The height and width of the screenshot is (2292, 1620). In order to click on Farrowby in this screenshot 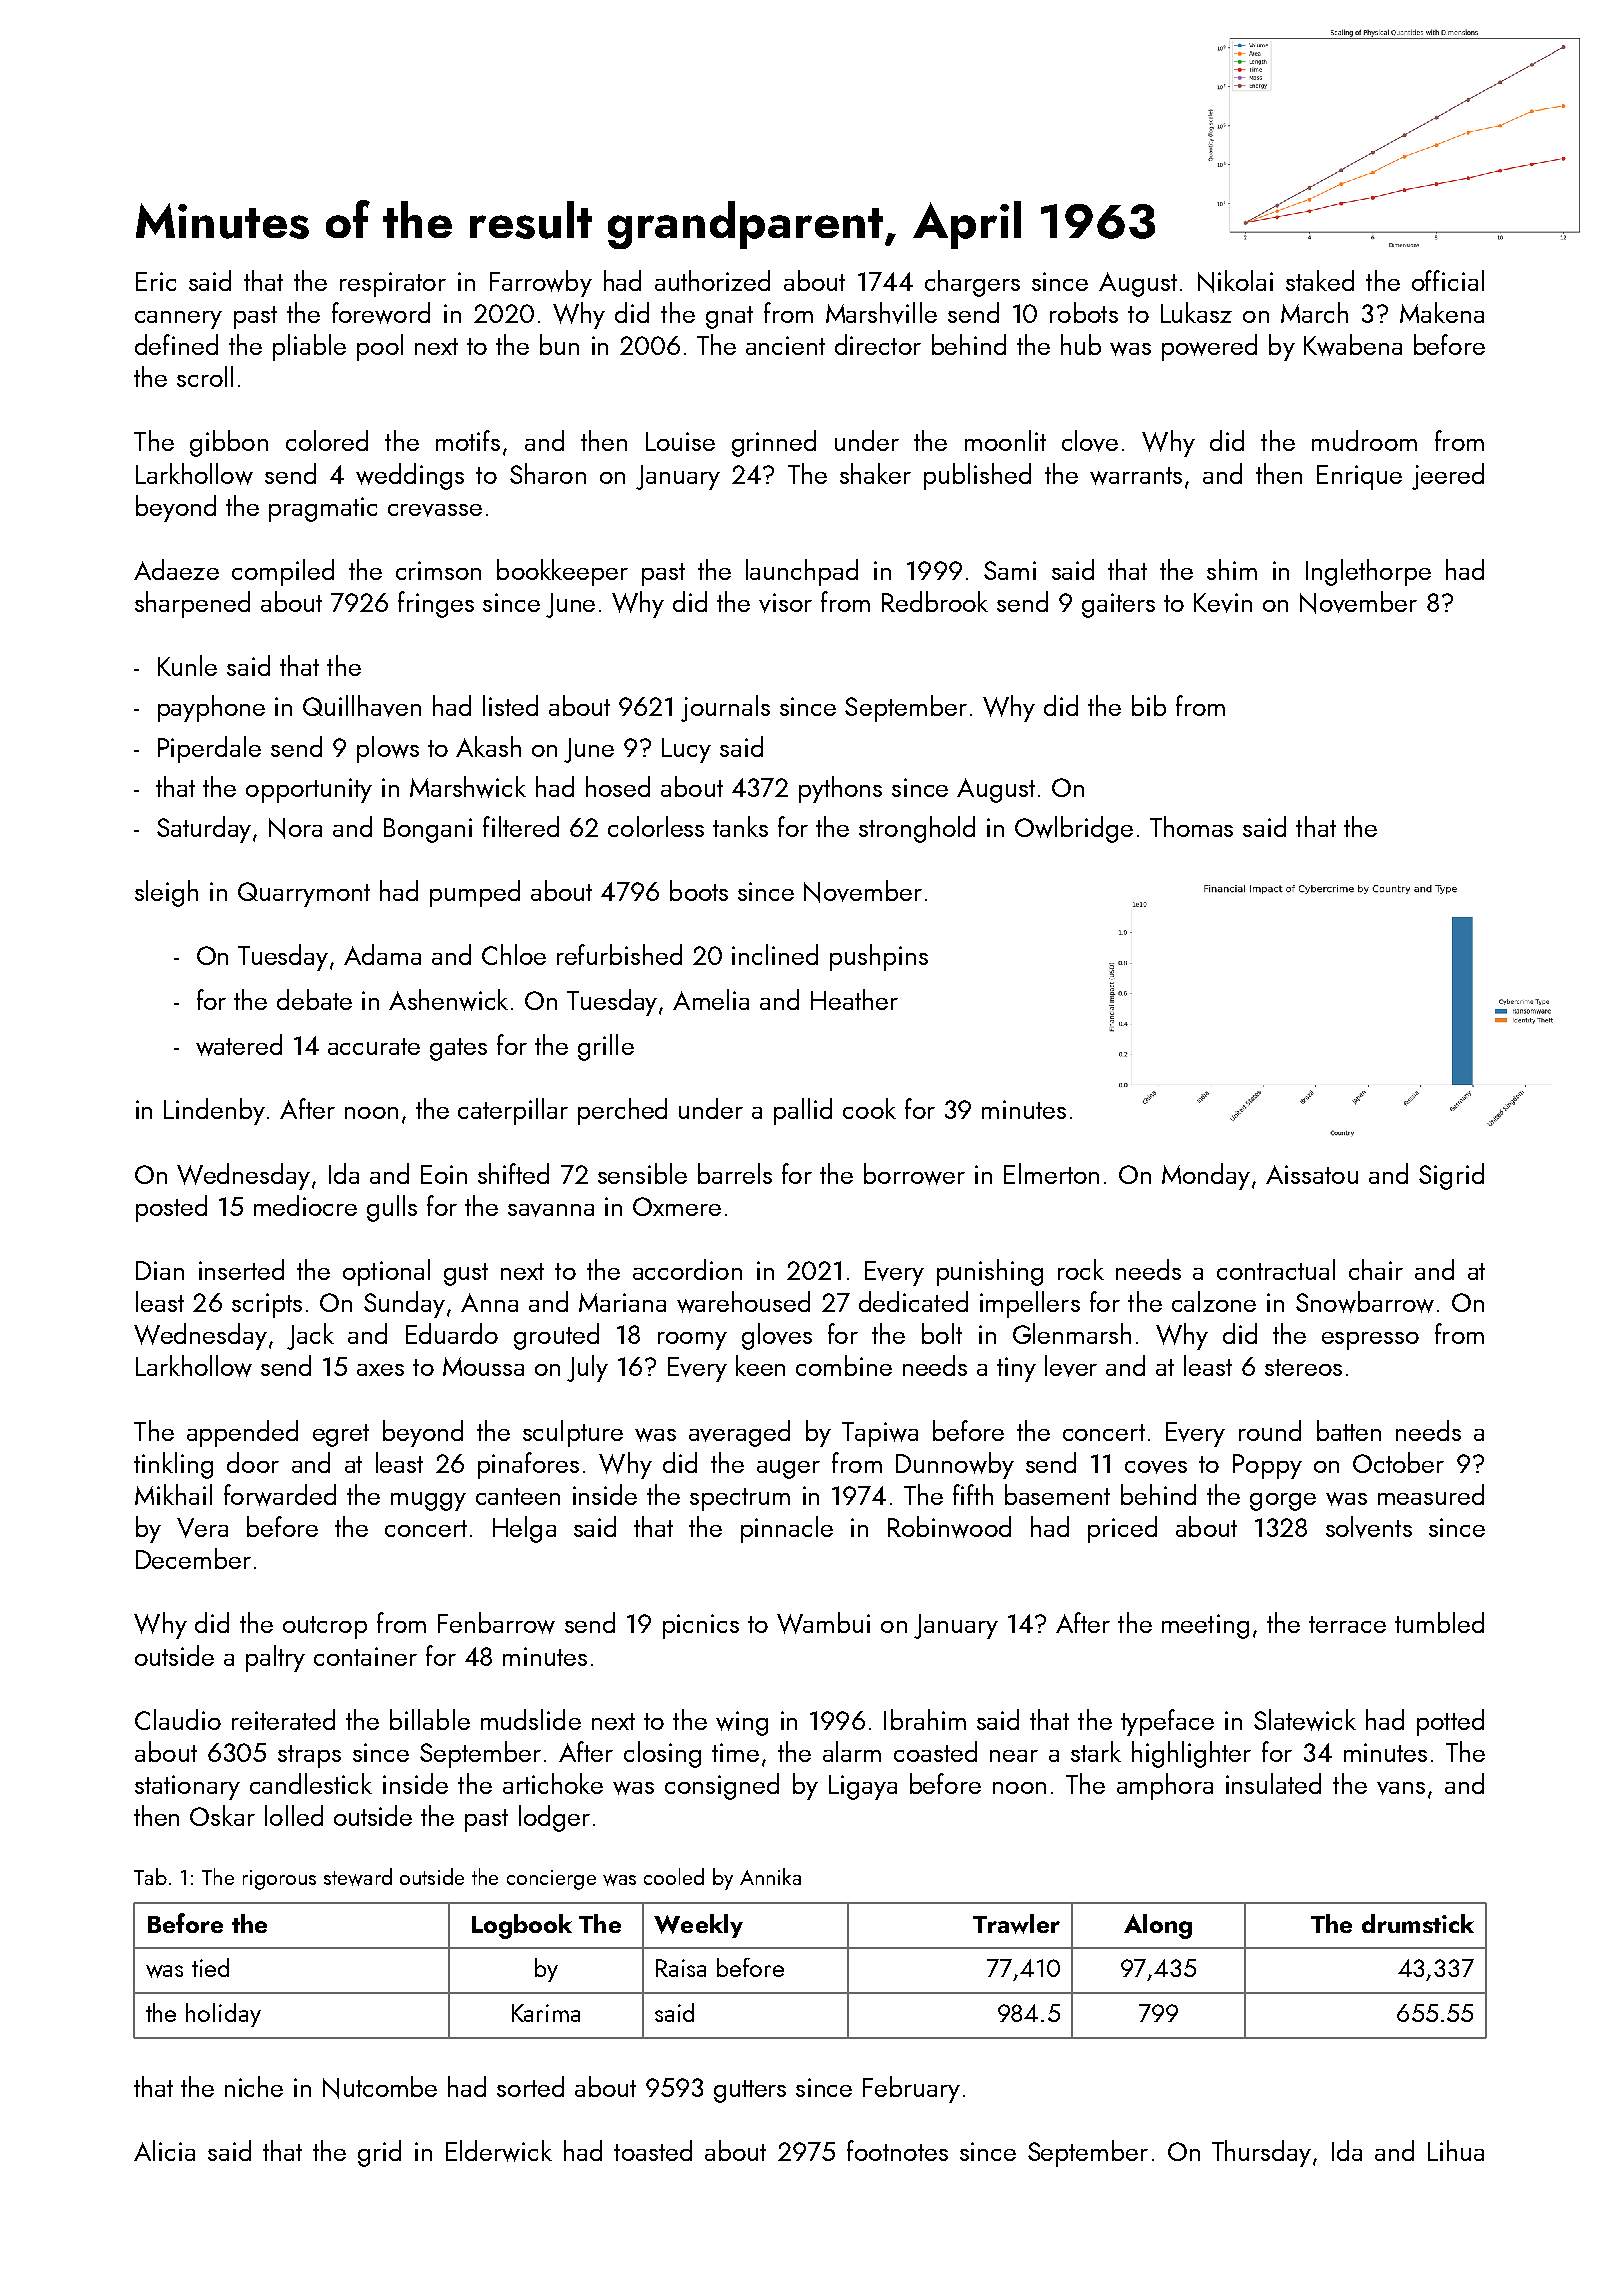, I will do `click(541, 283)`.
